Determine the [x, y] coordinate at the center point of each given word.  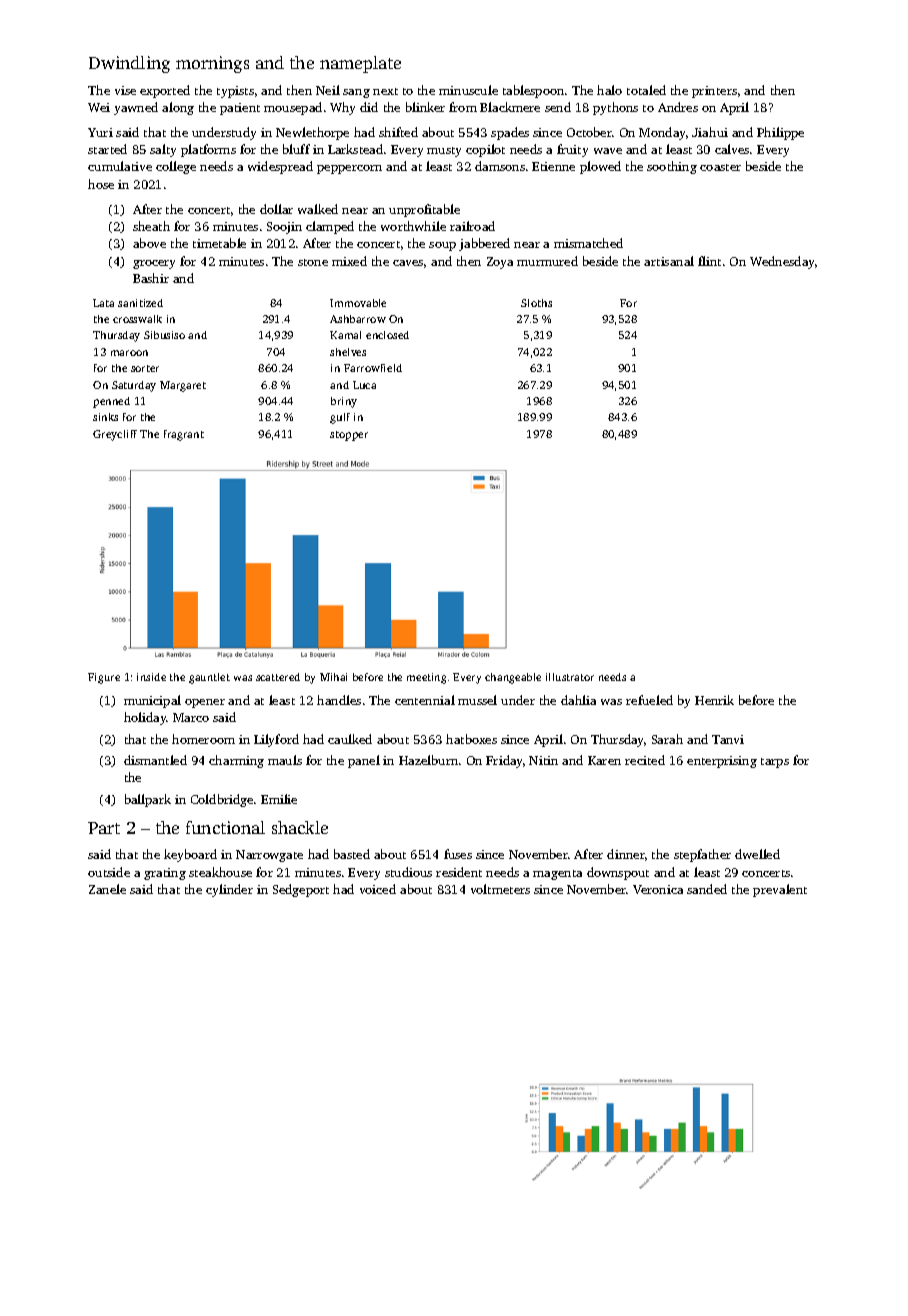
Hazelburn [428, 760]
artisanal [669, 261]
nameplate [360, 64]
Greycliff [115, 435]
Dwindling [129, 64]
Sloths [536, 303]
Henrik [714, 700]
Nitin [543, 760]
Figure [104, 678]
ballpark [148, 800]
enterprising [722, 762]
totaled [646, 90]
